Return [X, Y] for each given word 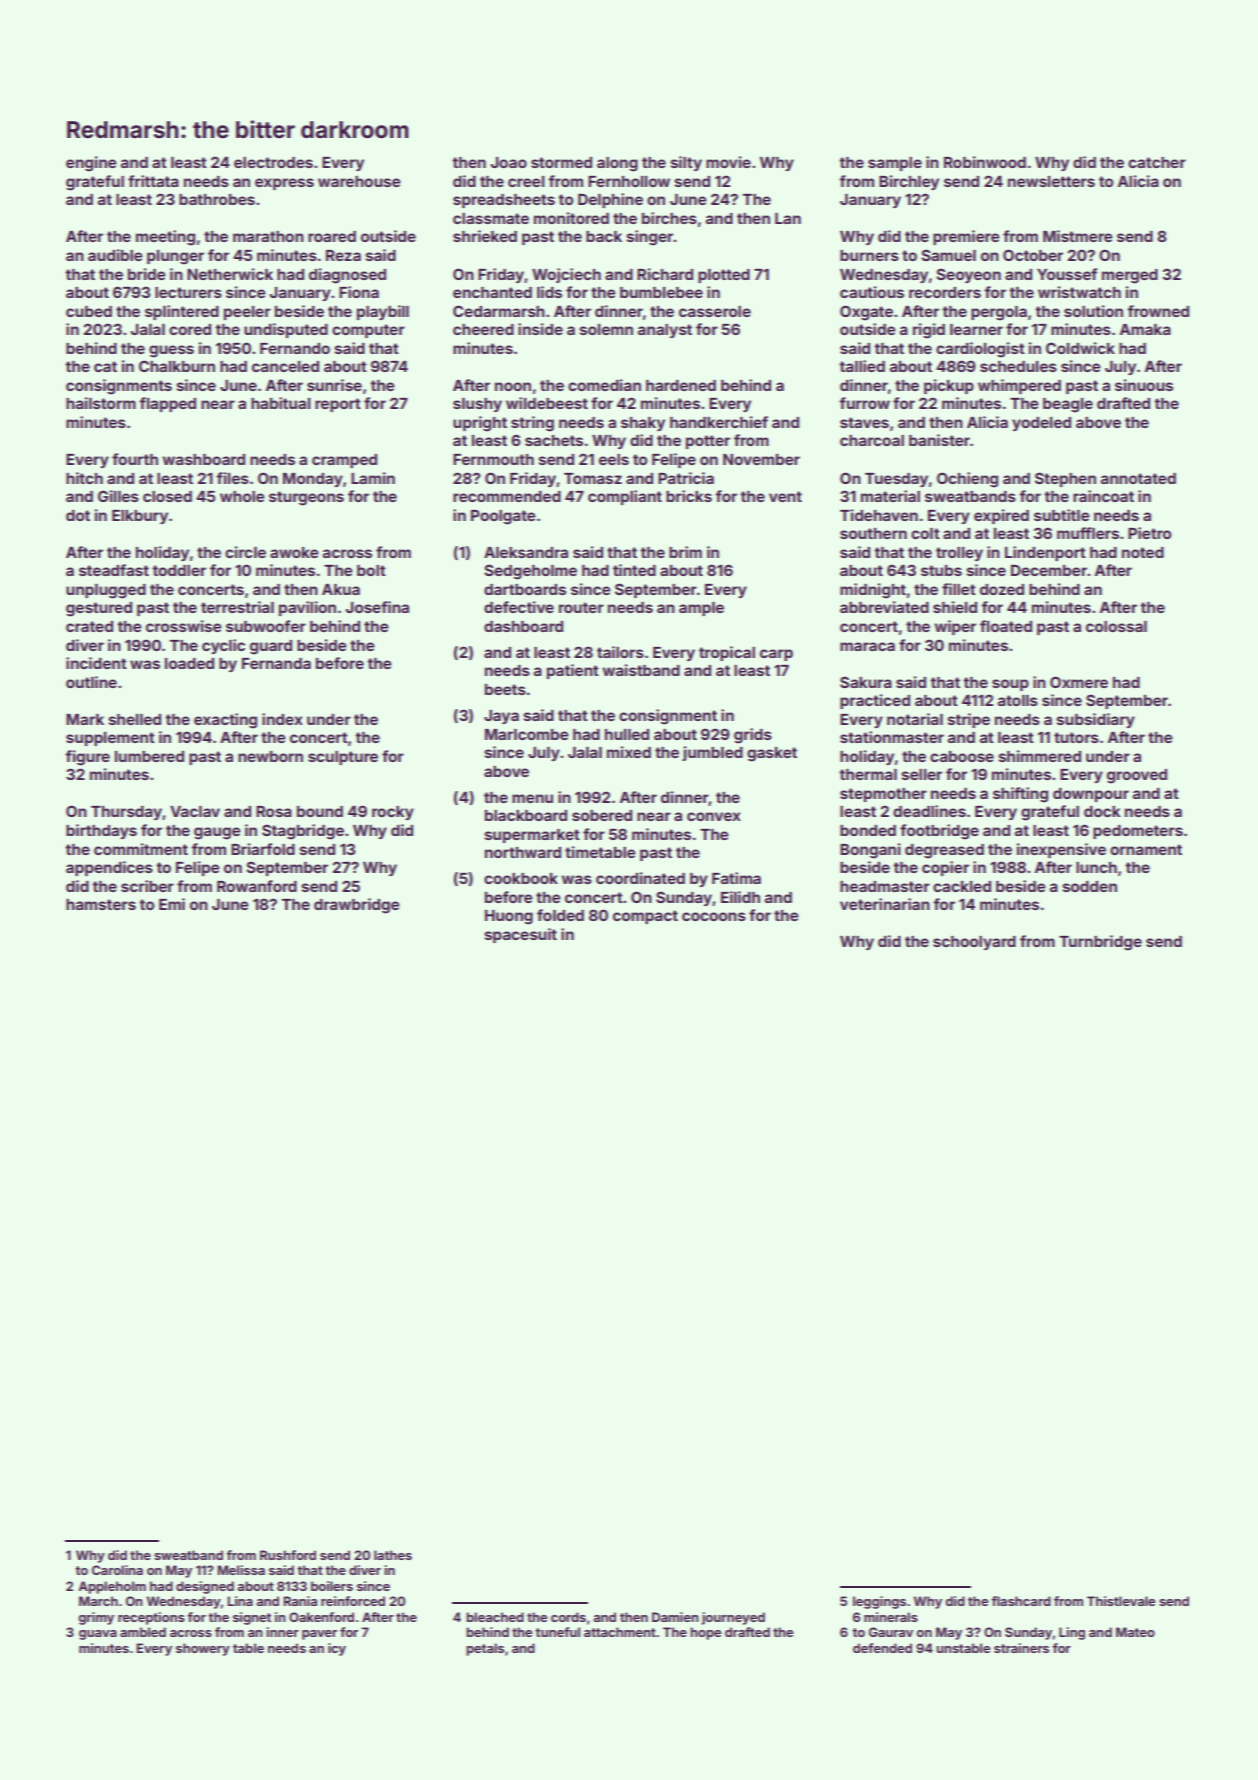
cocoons [714, 916]
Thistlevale [1121, 1601]
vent [785, 496]
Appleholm [112, 1587]
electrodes [273, 162]
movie [728, 162]
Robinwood [985, 162]
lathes [393, 1555]
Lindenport [1045, 553]
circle [245, 552]
